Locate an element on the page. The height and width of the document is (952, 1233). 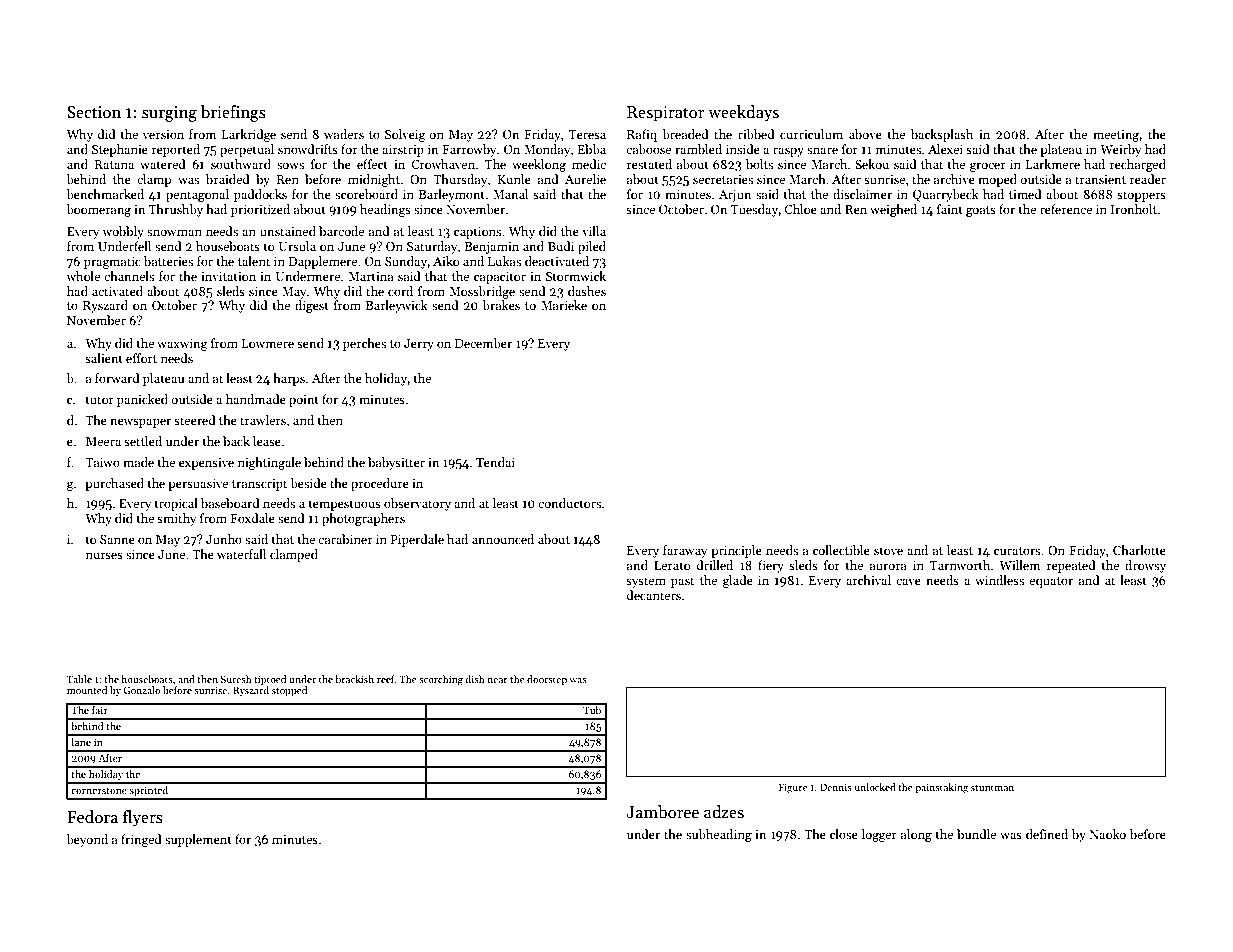
fringed is located at coordinates (141, 840).
